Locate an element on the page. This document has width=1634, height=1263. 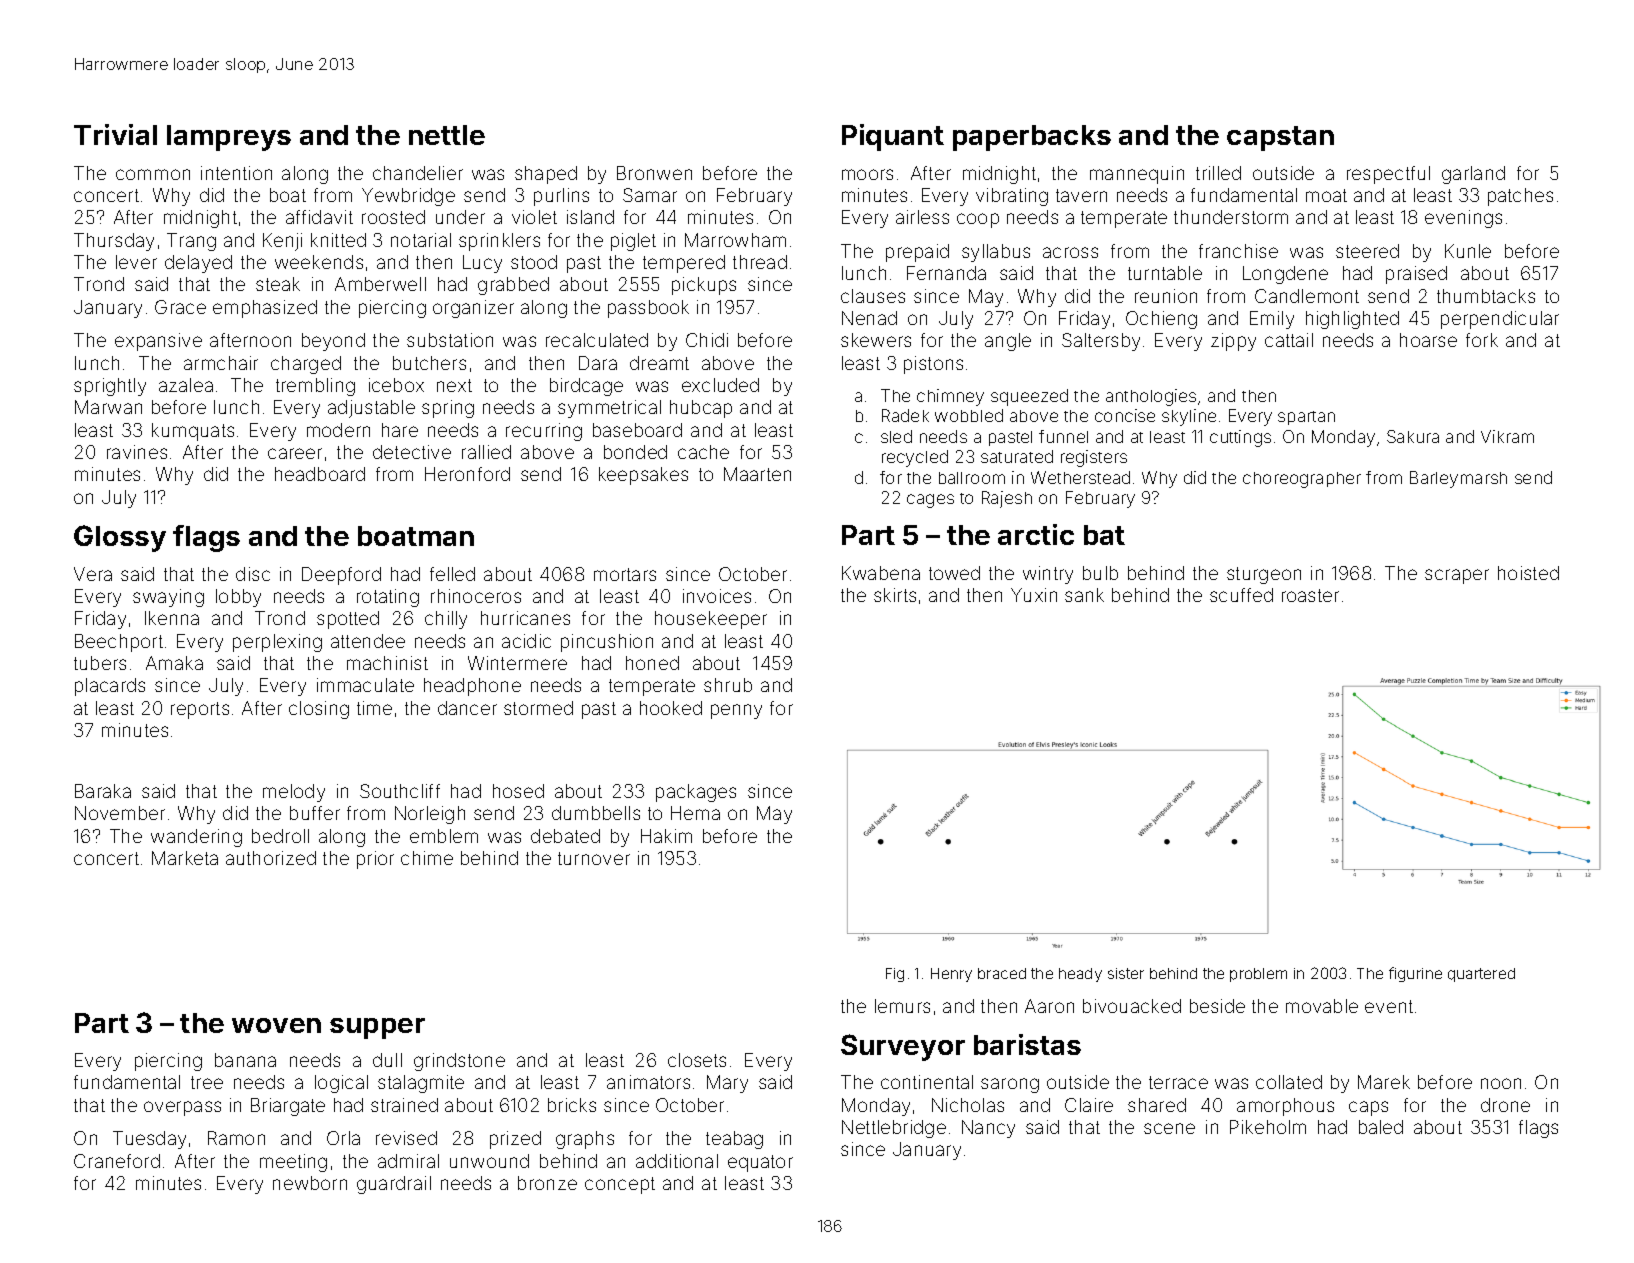
equator is located at coordinates (760, 1163).
